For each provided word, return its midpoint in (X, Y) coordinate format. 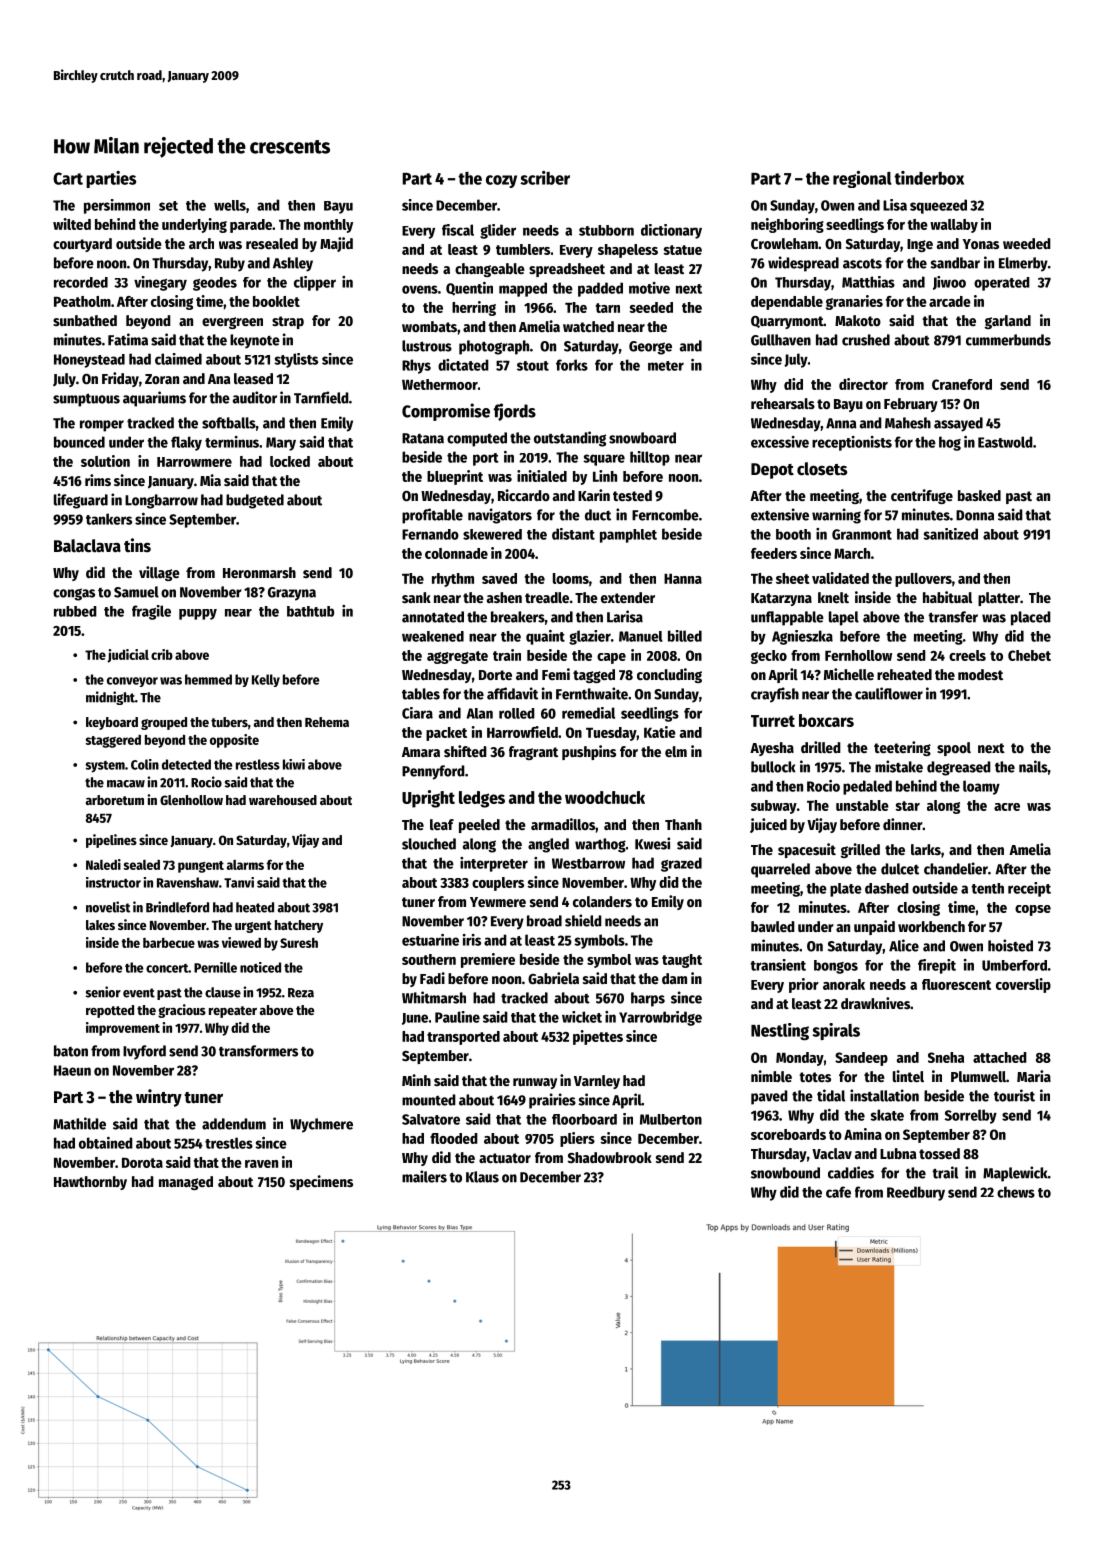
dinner (903, 824)
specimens (321, 1182)
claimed (178, 359)
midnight (110, 698)
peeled (479, 826)
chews (1016, 1192)
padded (600, 289)
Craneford (962, 384)
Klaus (482, 1177)
